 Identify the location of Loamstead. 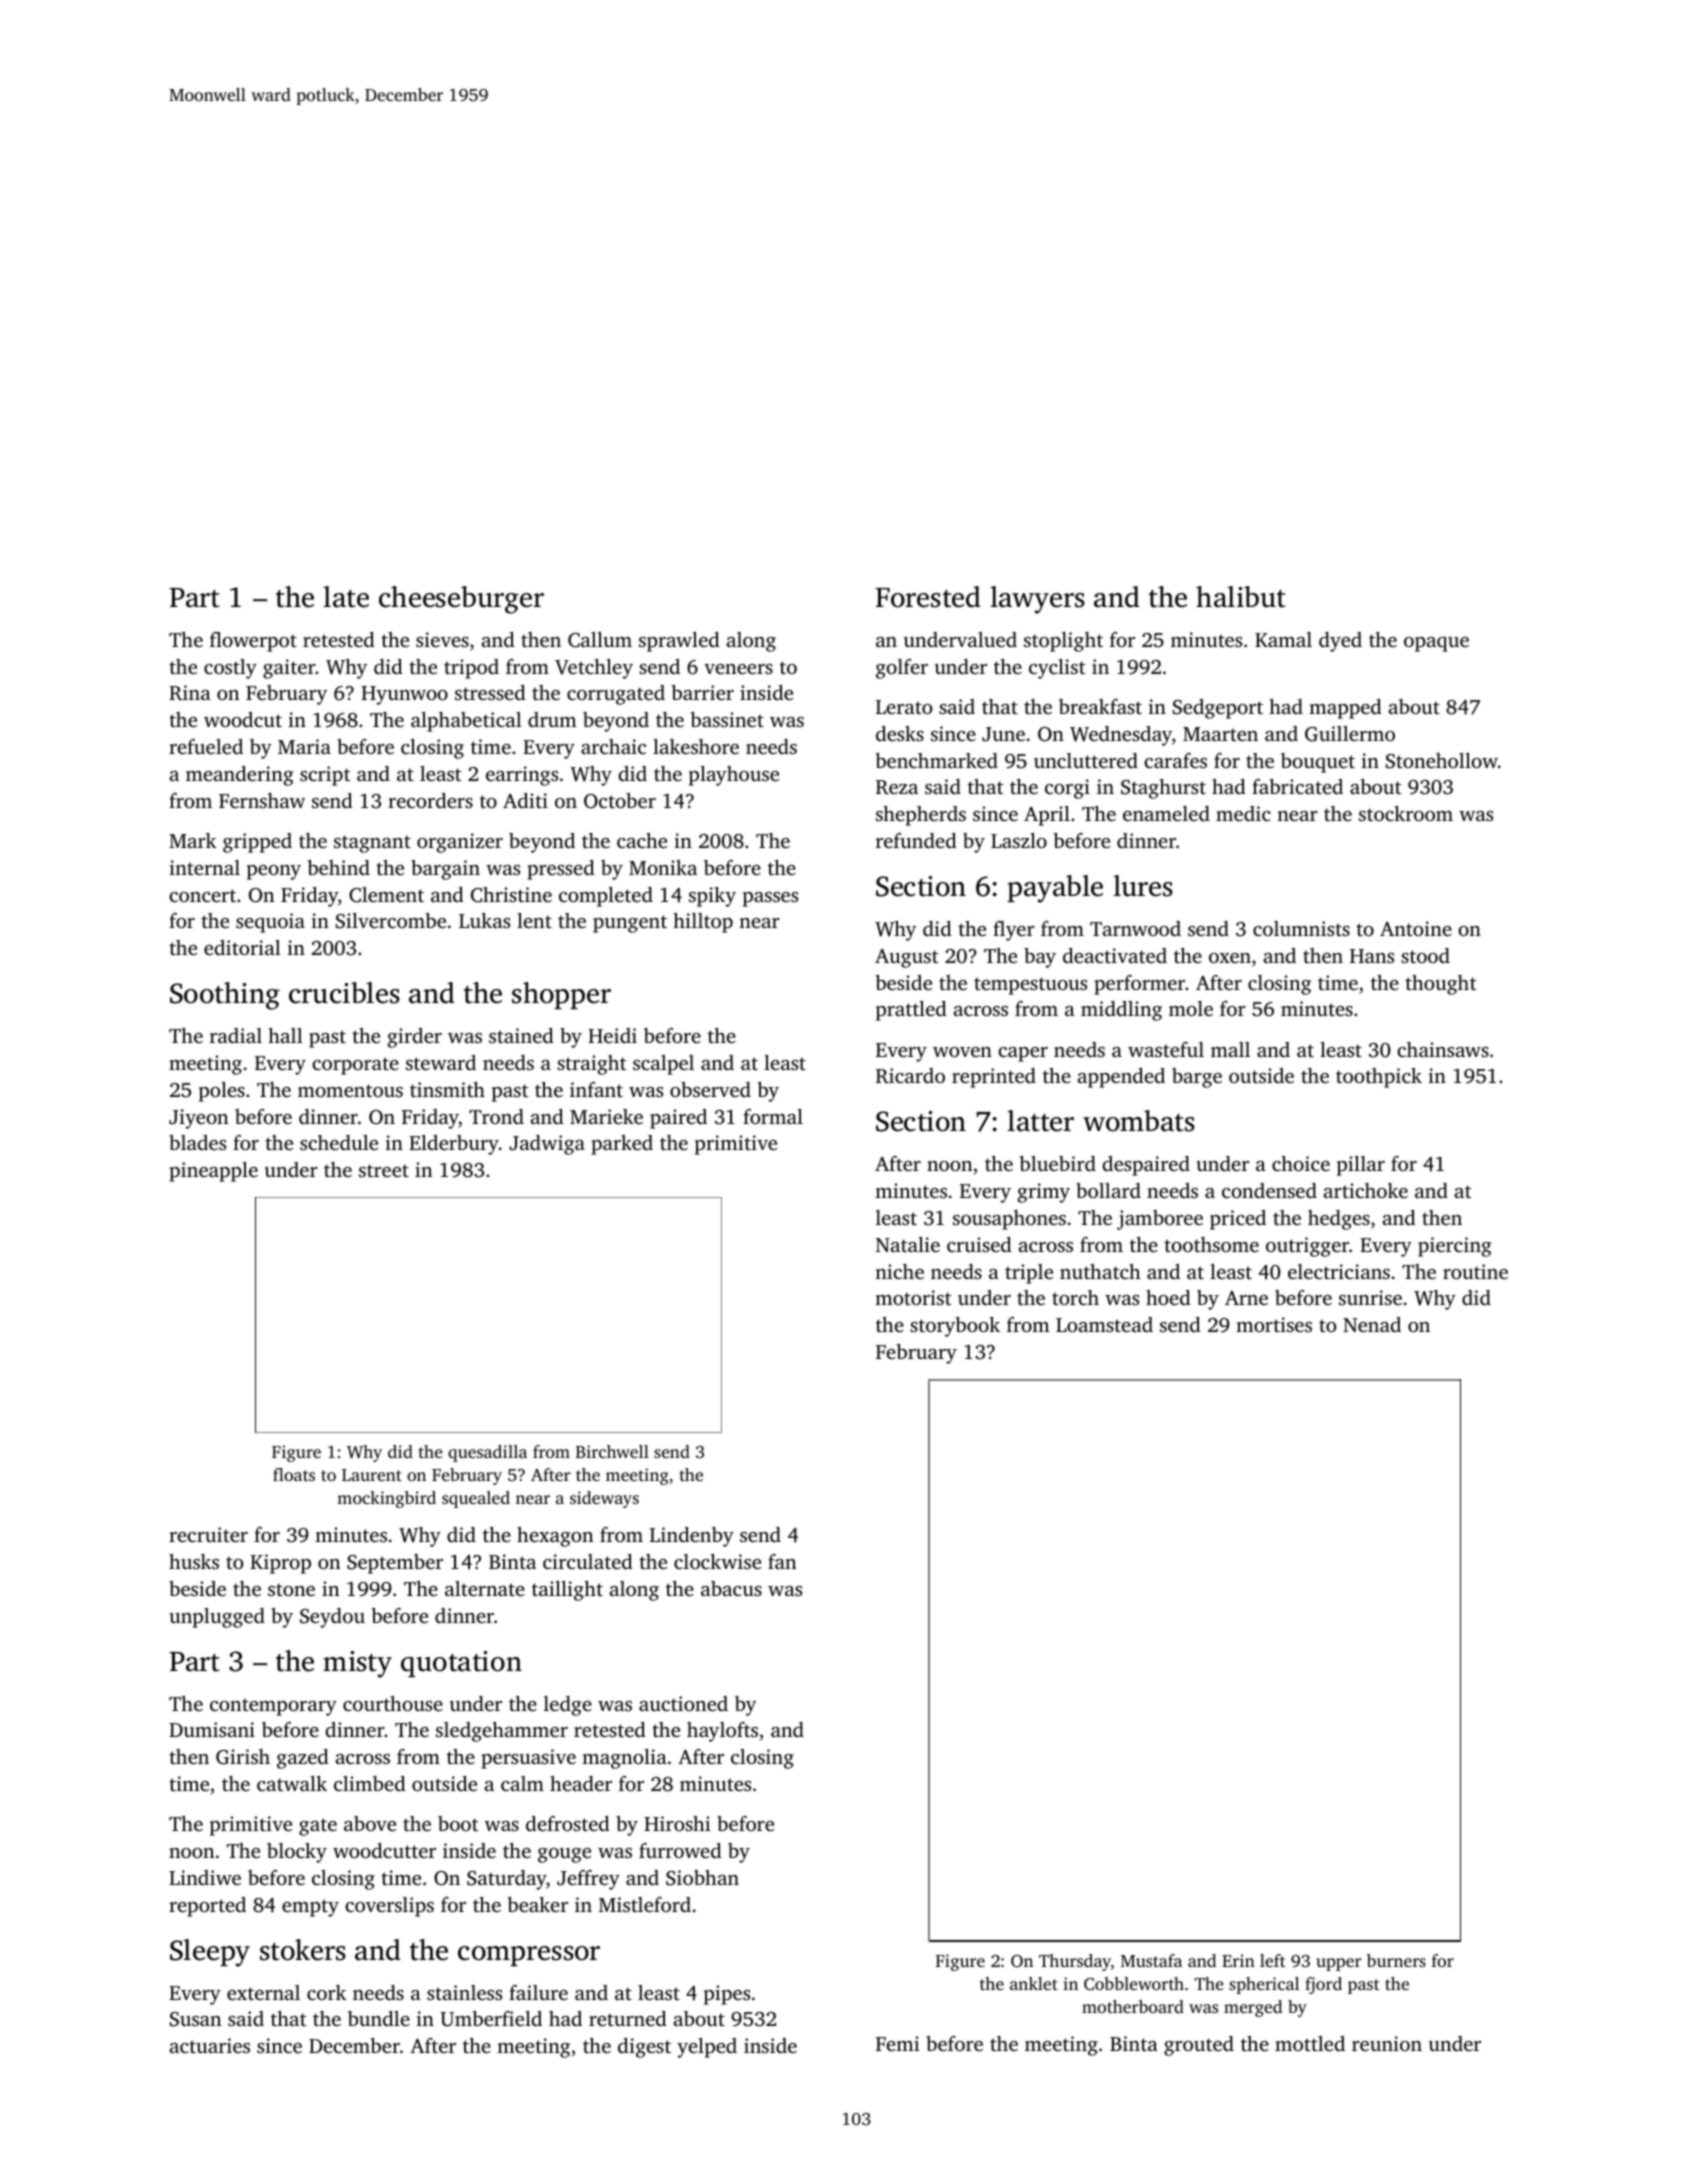
(1104, 1324).
